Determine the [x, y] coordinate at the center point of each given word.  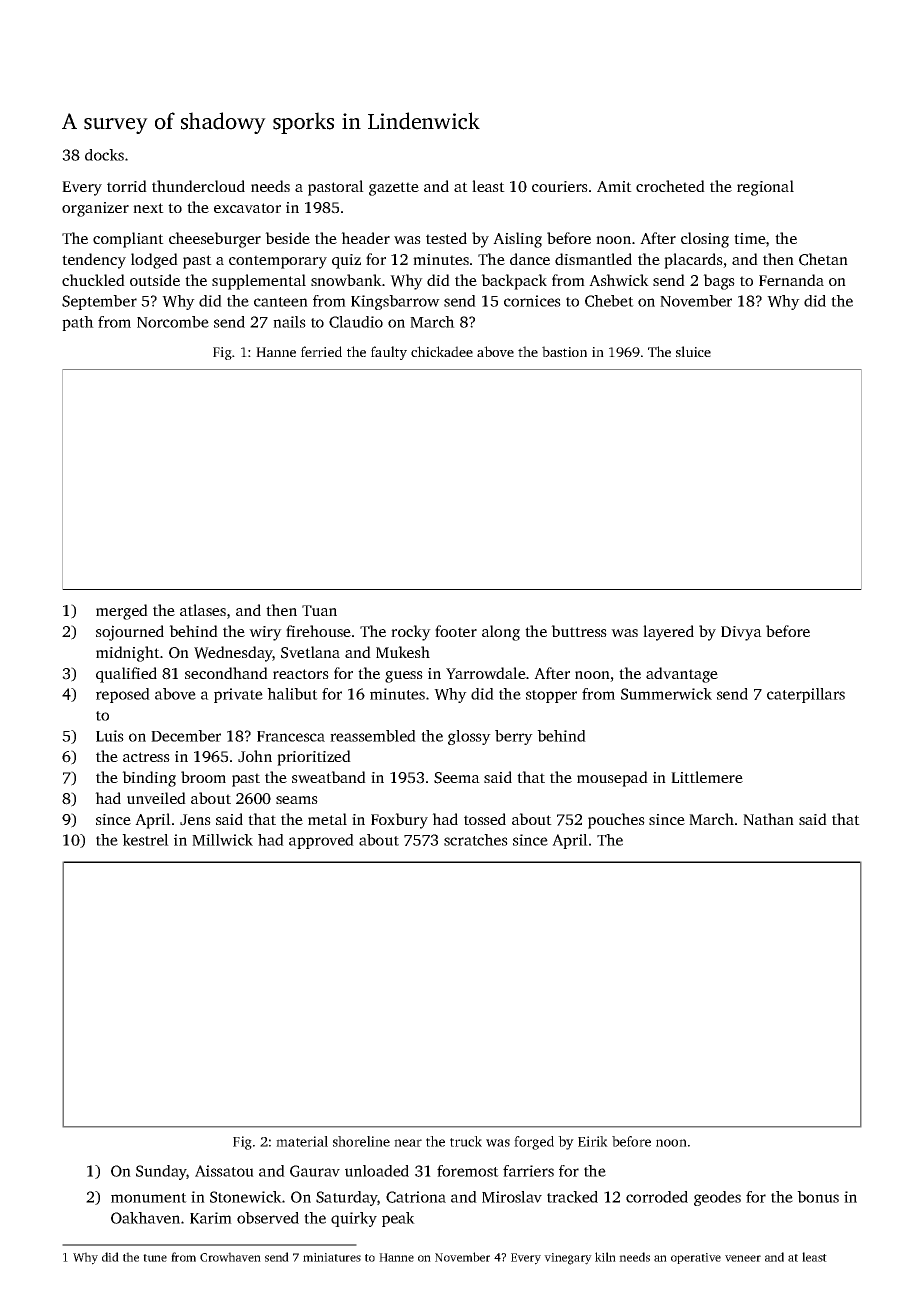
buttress [579, 631]
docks [104, 155]
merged [122, 612]
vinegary [568, 1259]
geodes [717, 1198]
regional [765, 188]
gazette [394, 189]
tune [155, 1258]
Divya [741, 633]
